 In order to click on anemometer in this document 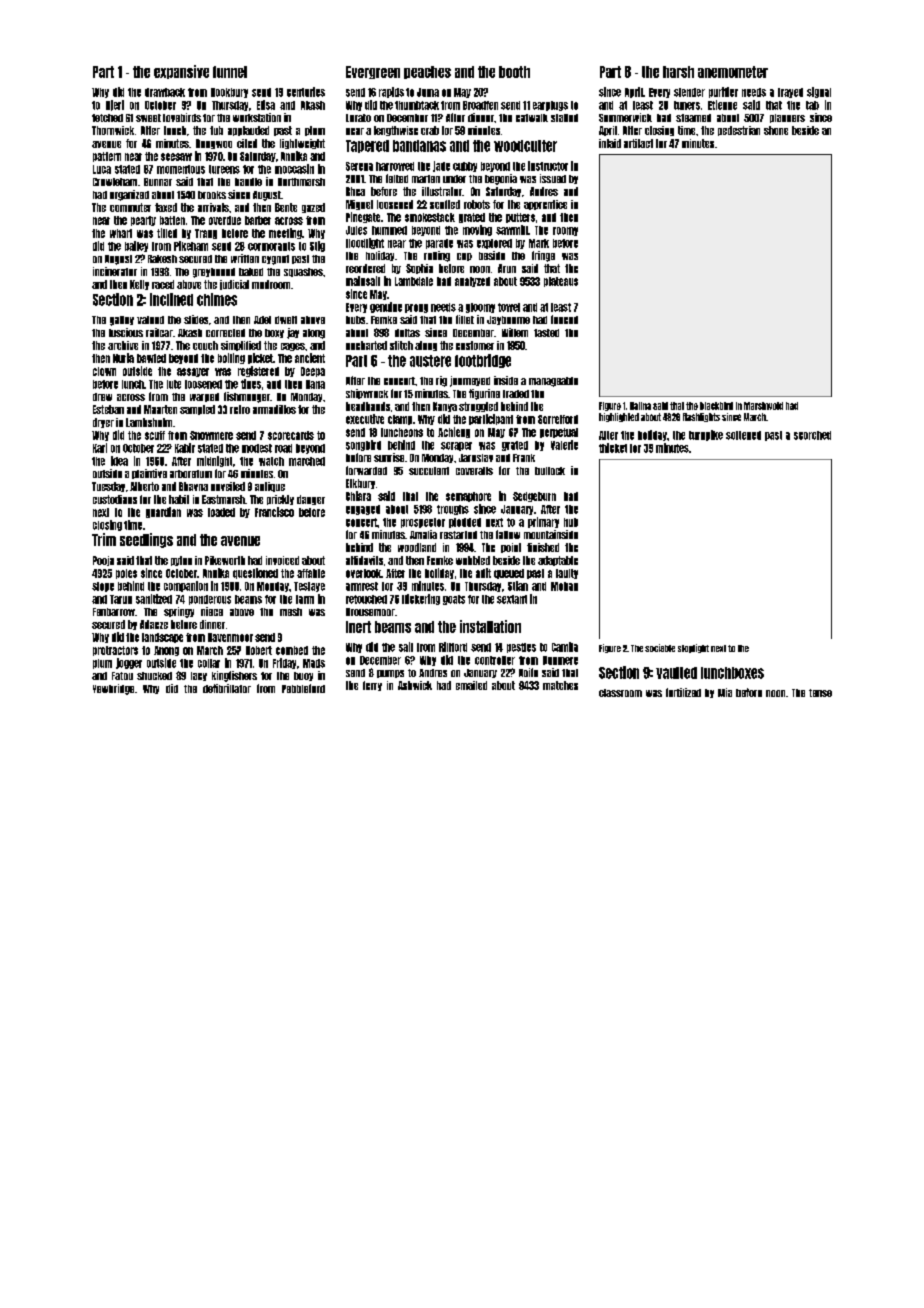, I will do `click(733, 72)`.
